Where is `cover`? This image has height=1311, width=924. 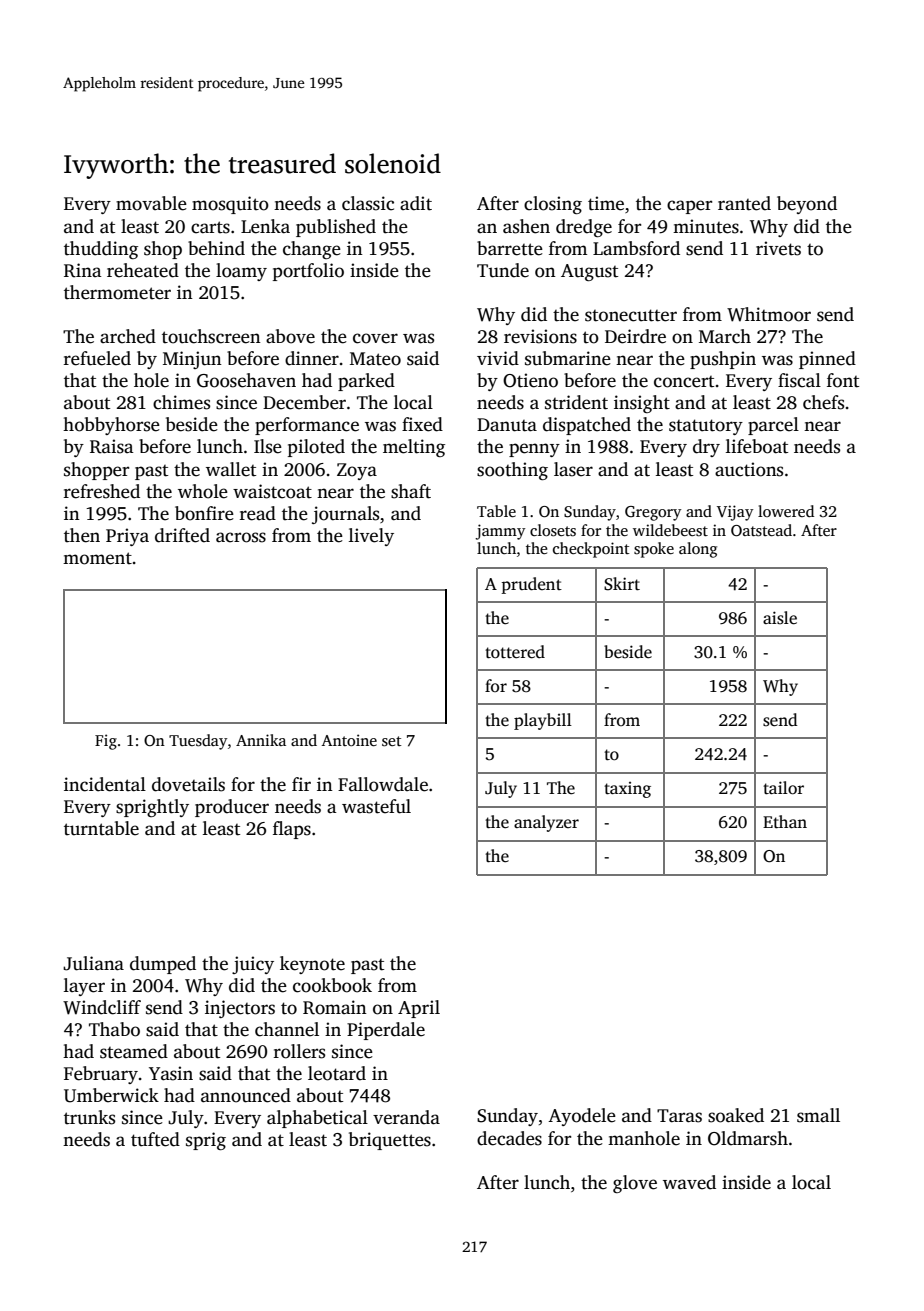
cover is located at coordinates (375, 338).
